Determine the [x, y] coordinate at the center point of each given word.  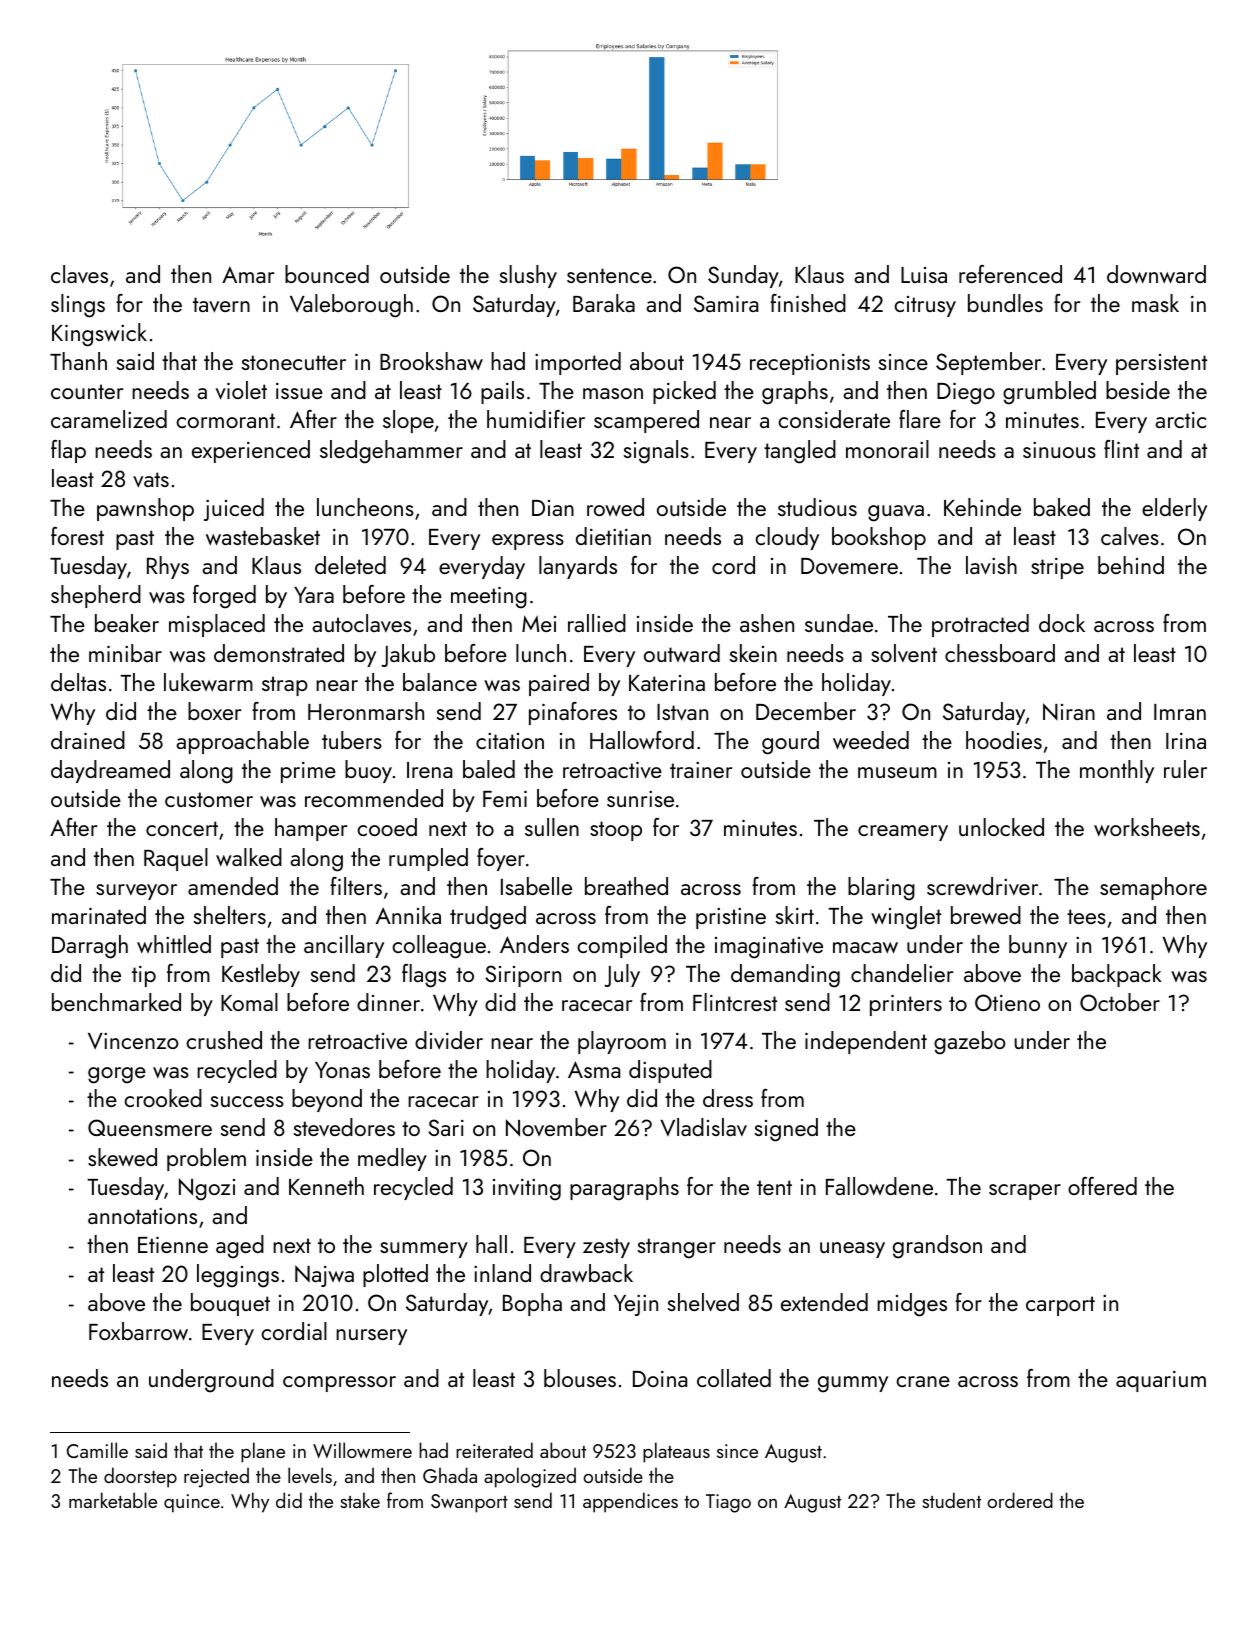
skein [753, 653]
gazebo [970, 1043]
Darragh [90, 947]
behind [1131, 565]
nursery [371, 1337]
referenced [1010, 274]
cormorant [225, 420]
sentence [609, 275]
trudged [488, 918]
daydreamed [110, 771]
